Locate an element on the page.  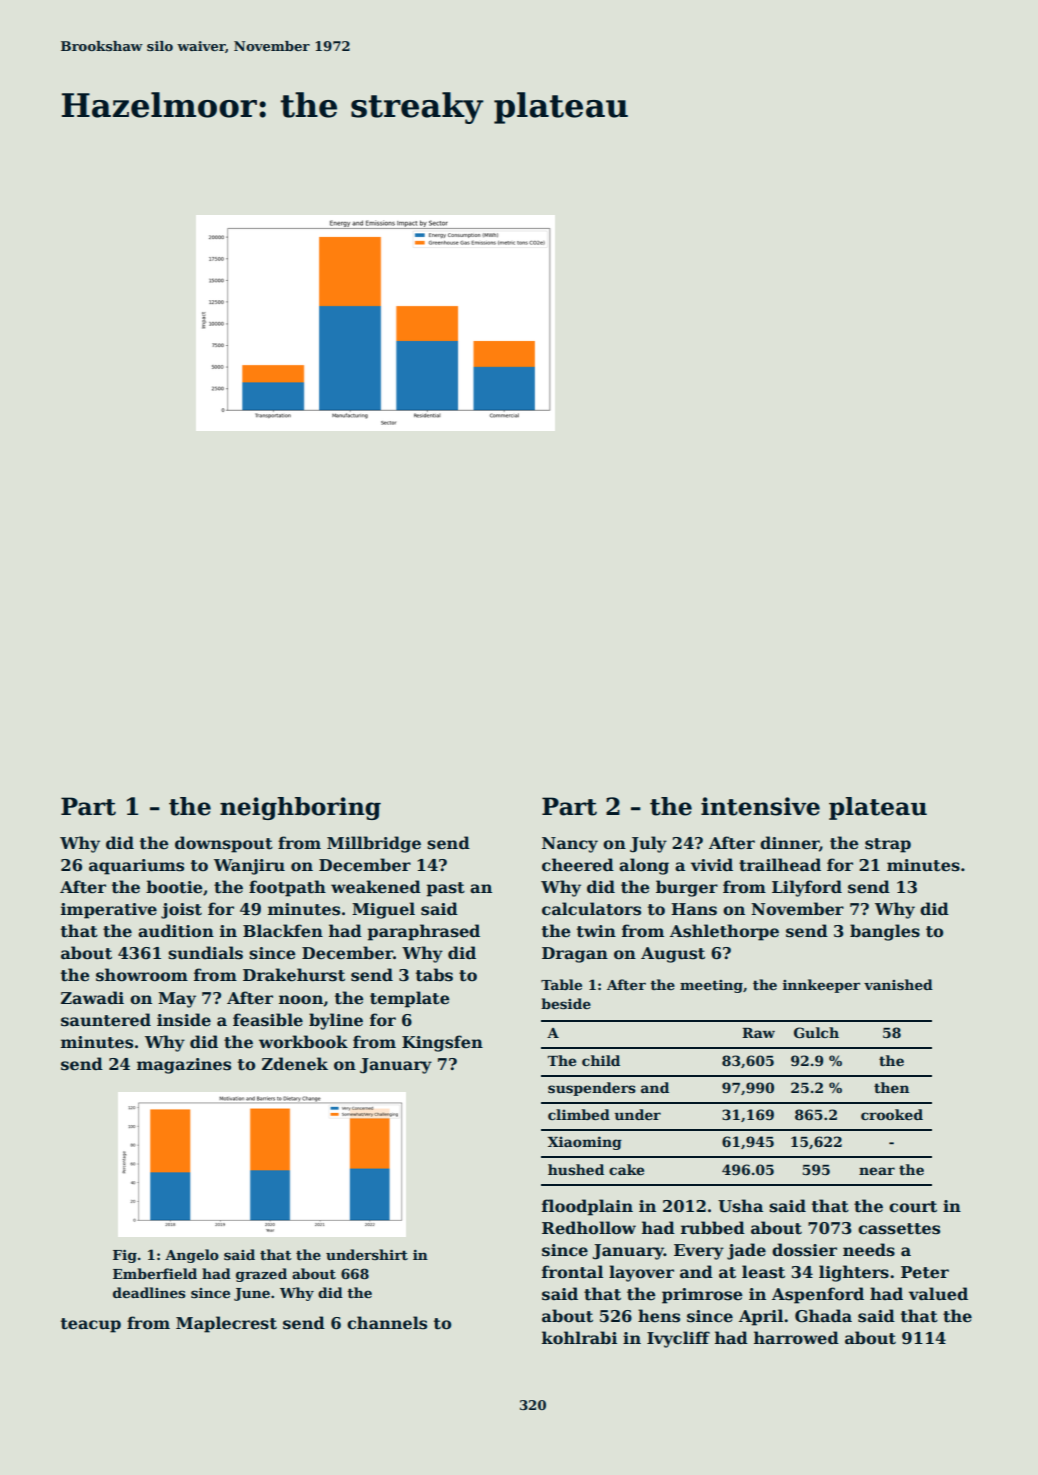
grazed is located at coordinates (261, 1275).
